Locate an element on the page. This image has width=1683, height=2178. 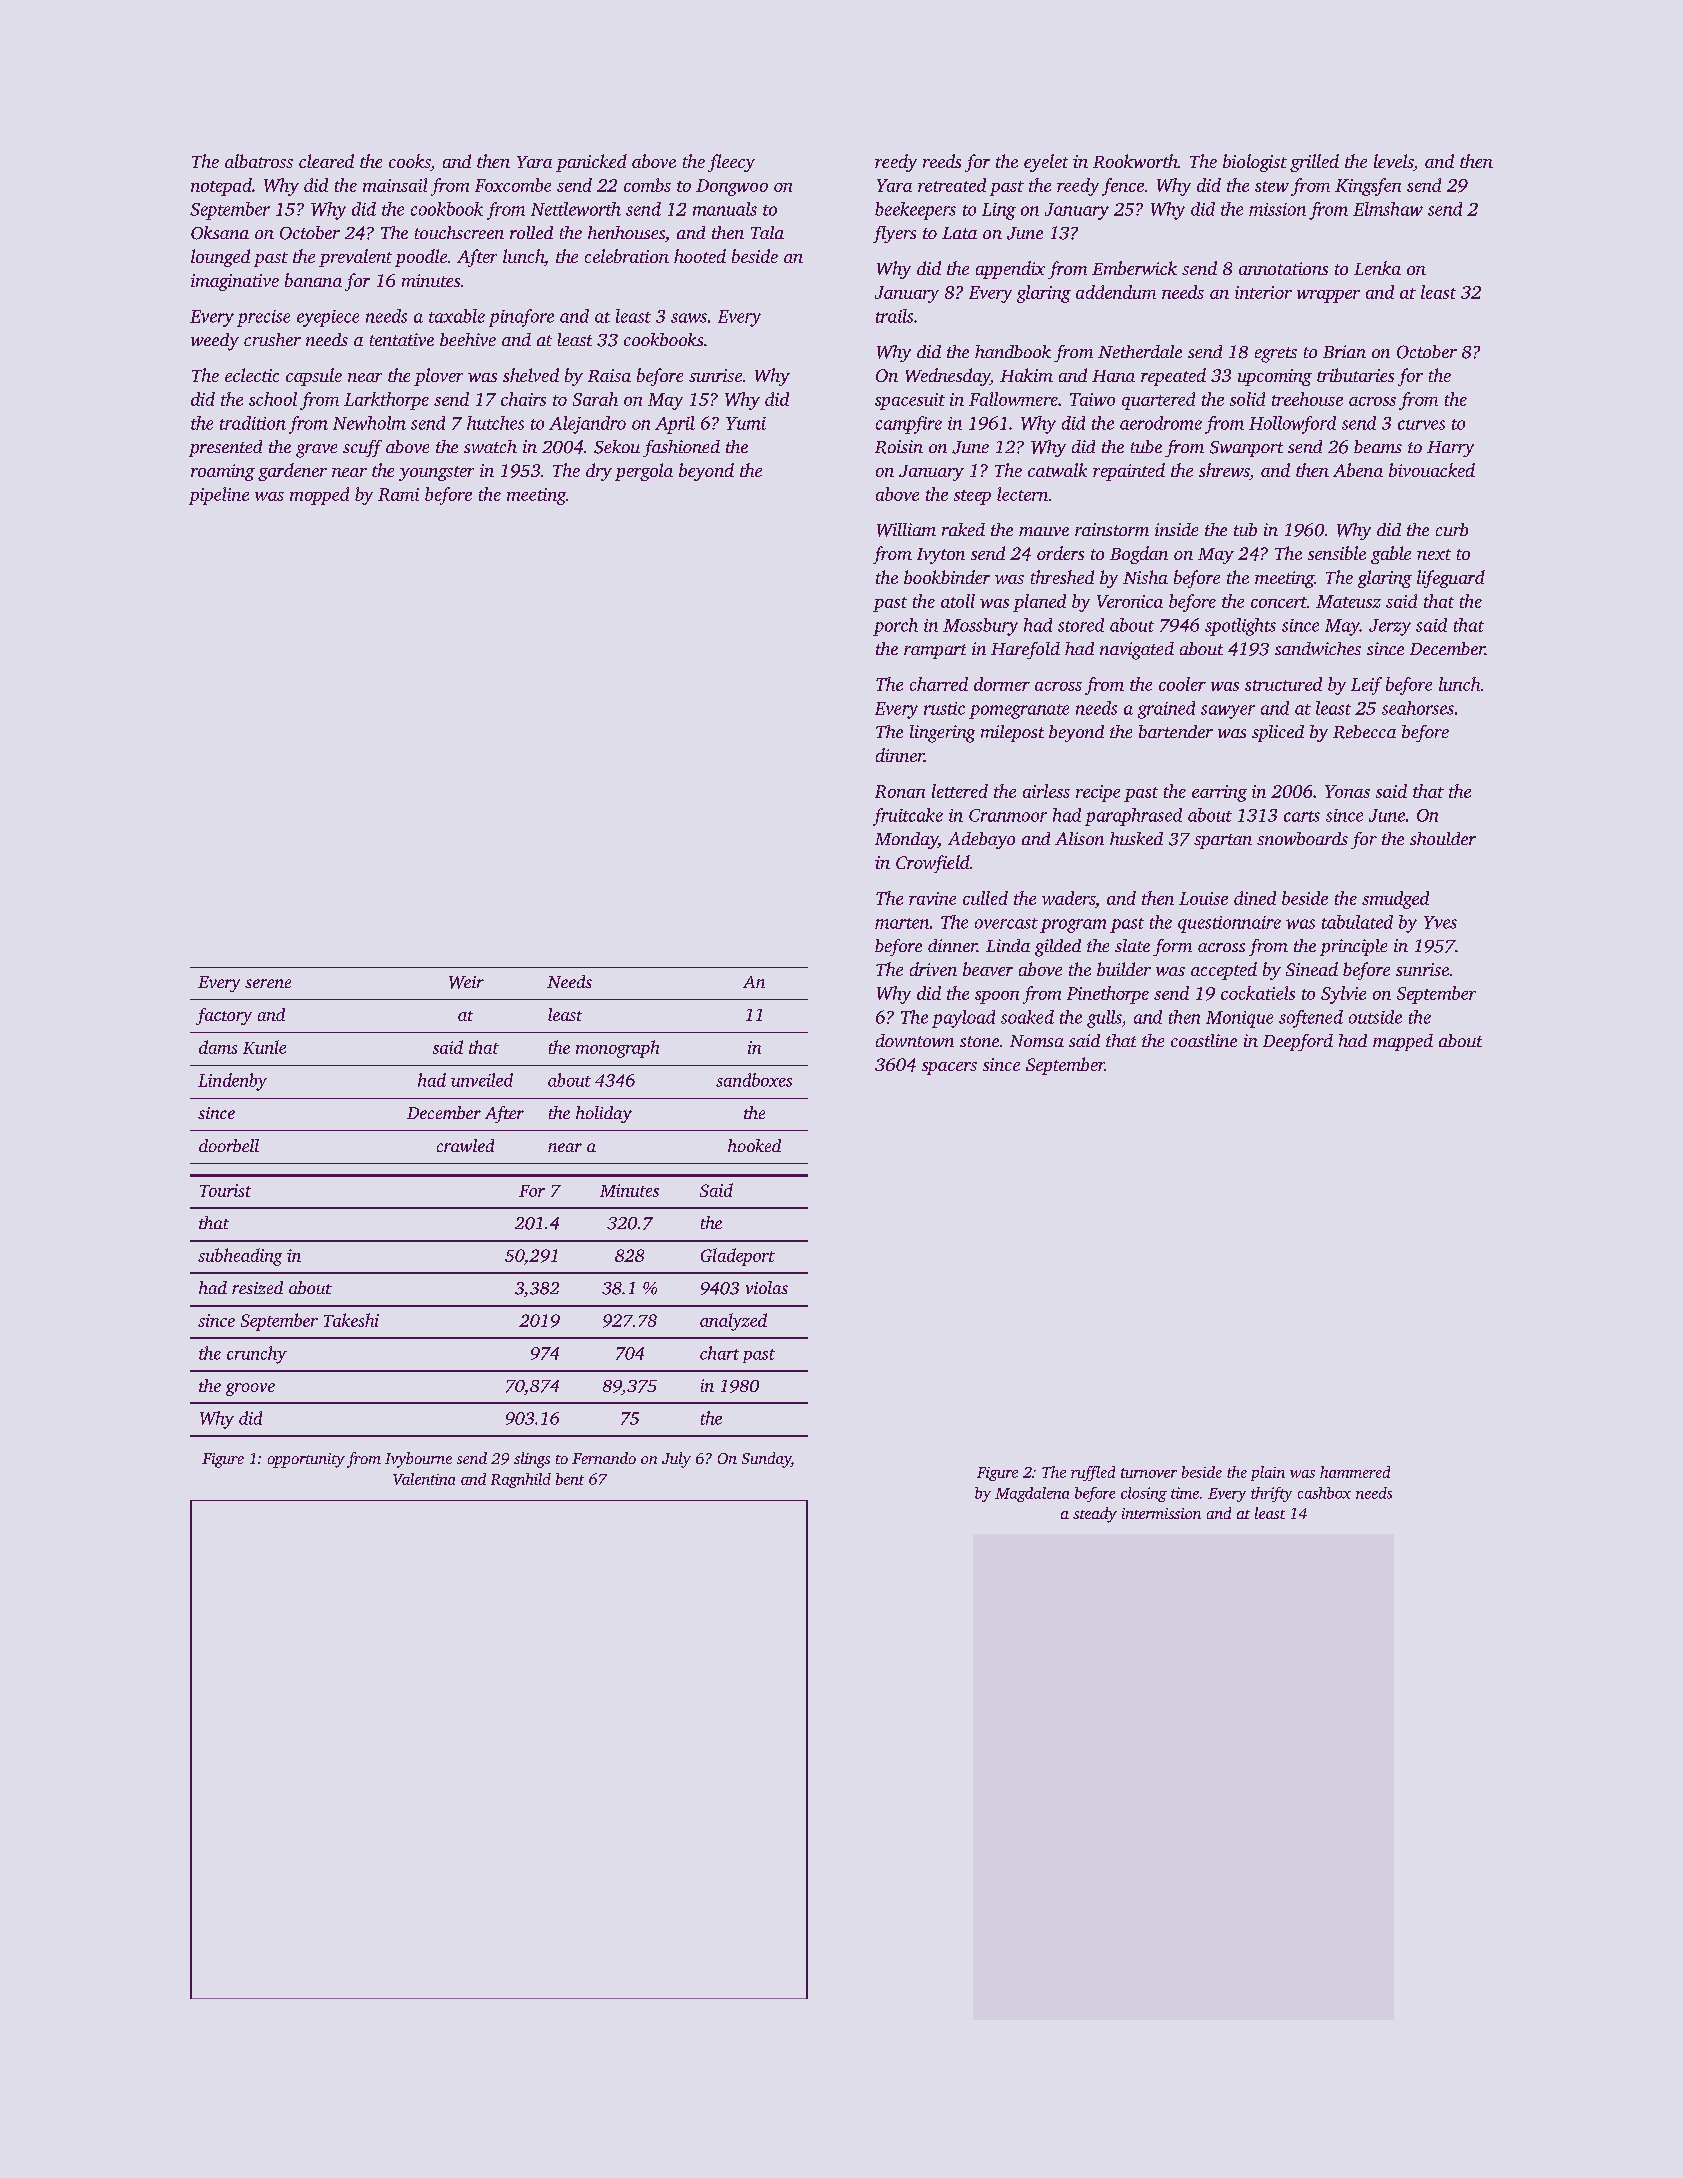
Crowfield is located at coordinates (933, 864).
